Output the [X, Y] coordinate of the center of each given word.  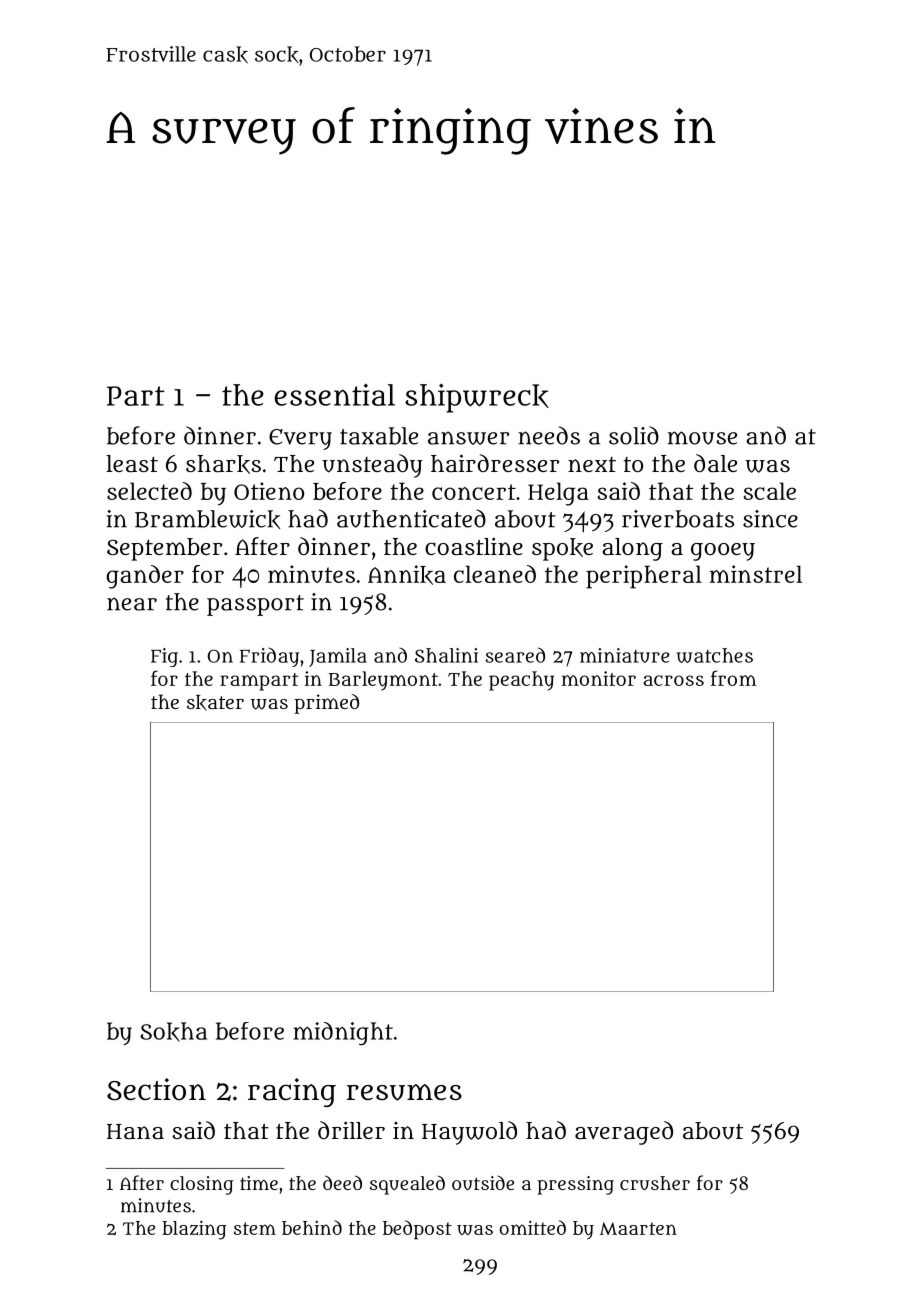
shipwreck [477, 398]
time [259, 1183]
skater [215, 703]
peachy [521, 681]
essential [335, 395]
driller [351, 1130]
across [673, 680]
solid [634, 435]
